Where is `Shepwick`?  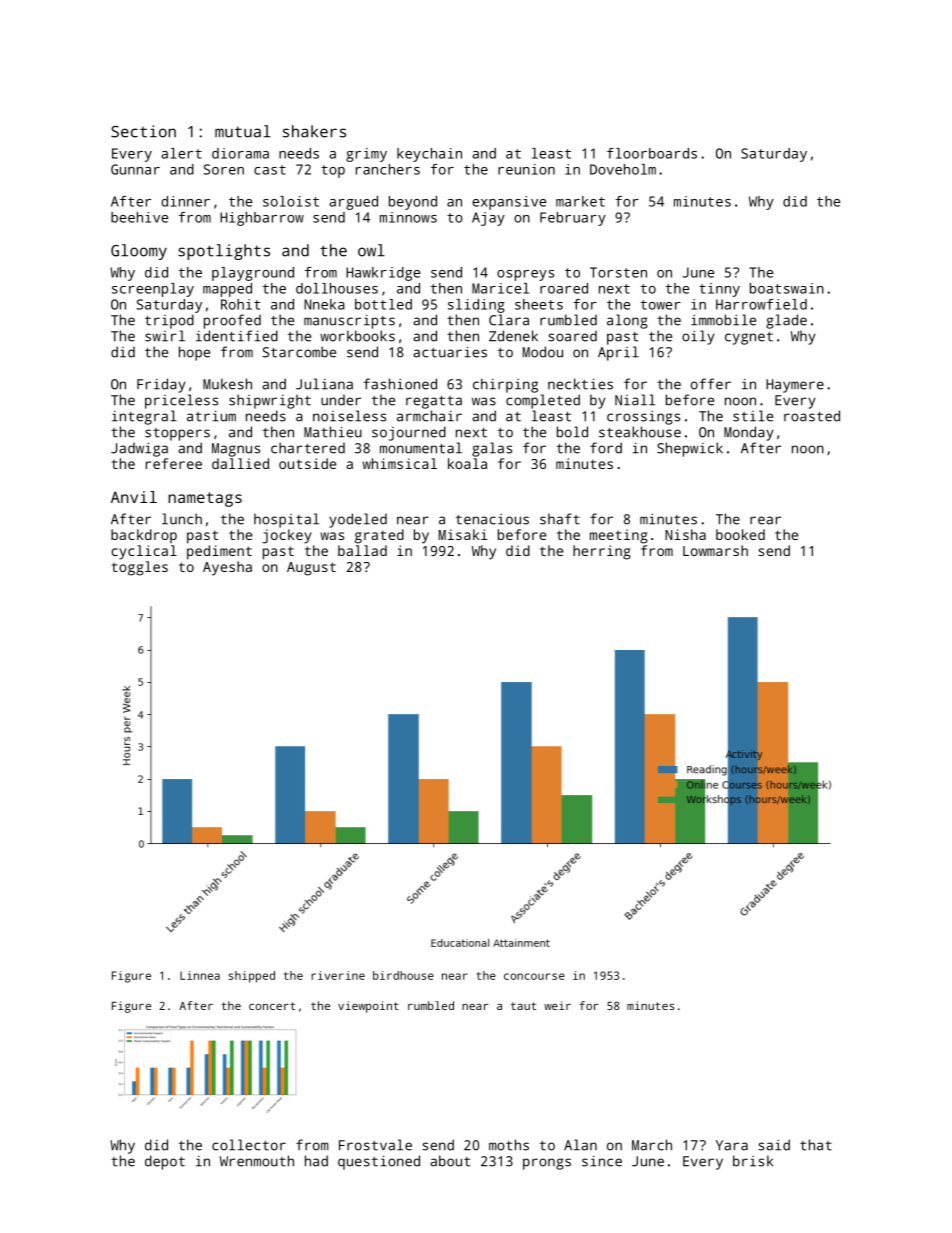 Shepwick is located at coordinates (690, 449).
